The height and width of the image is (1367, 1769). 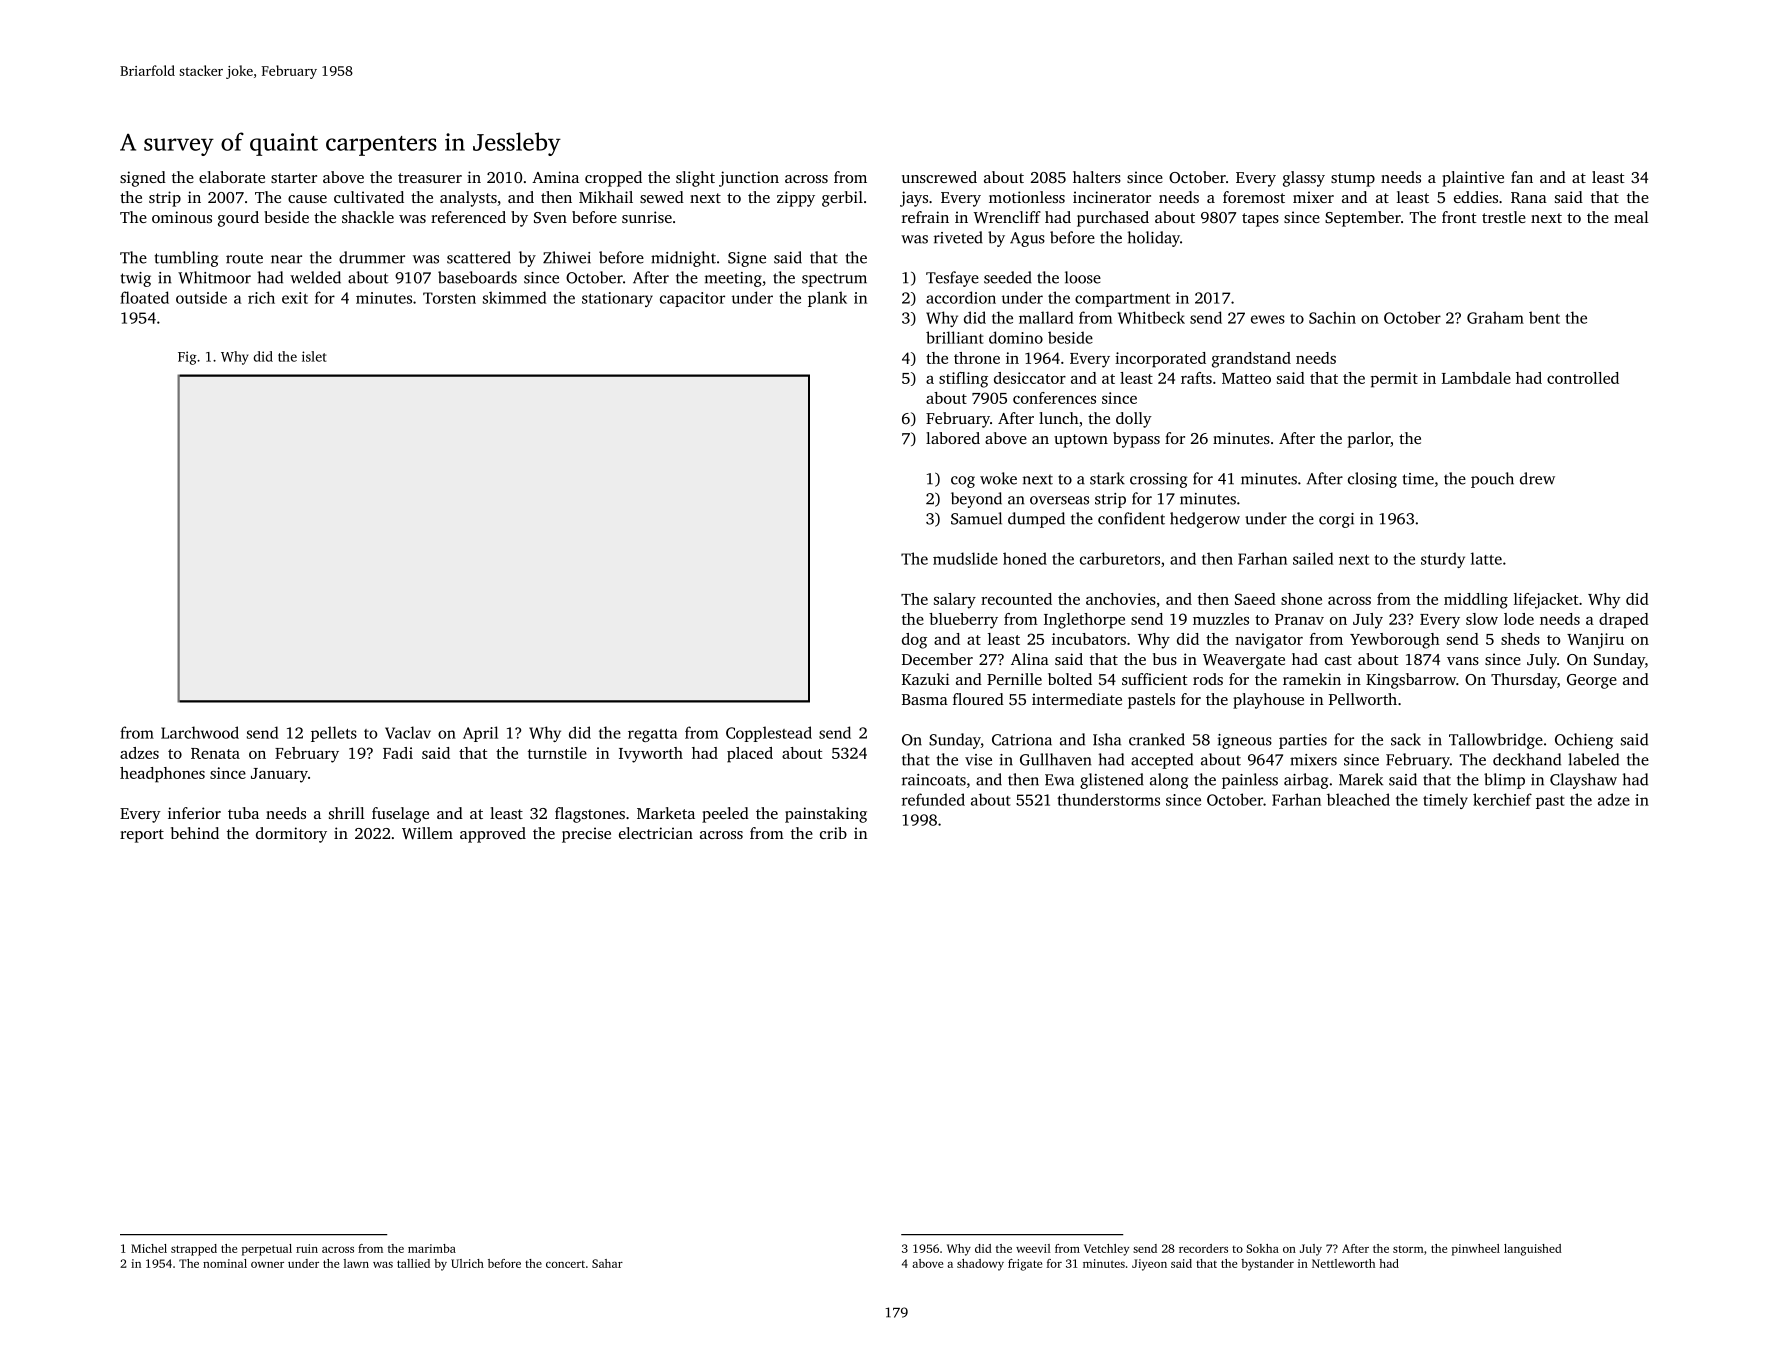 What do you see at coordinates (427, 833) in the image?
I see `Willem` at bounding box center [427, 833].
